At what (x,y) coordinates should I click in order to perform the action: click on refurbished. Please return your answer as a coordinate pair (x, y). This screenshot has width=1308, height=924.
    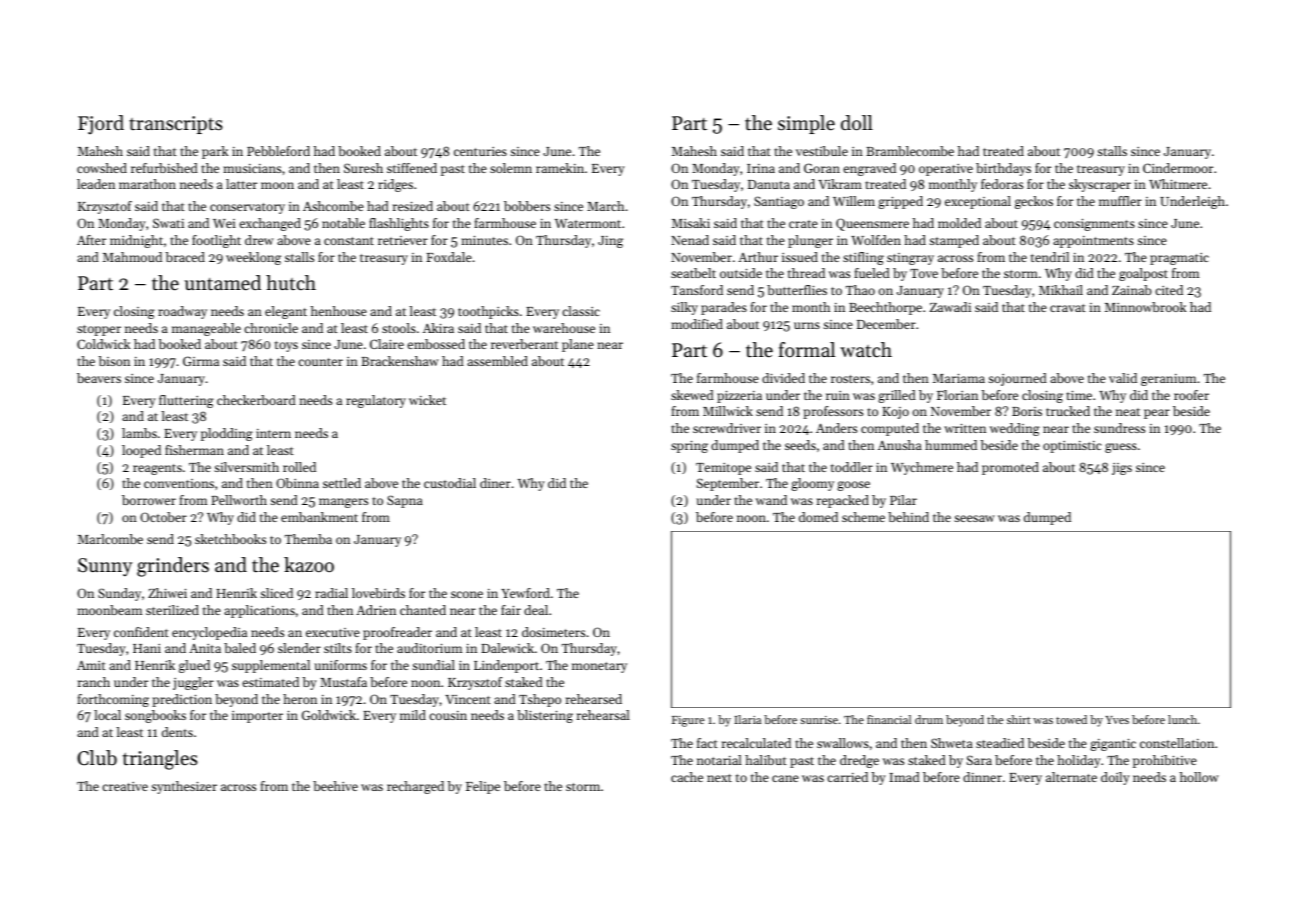
    Looking at the image, I should click on (164, 168).
